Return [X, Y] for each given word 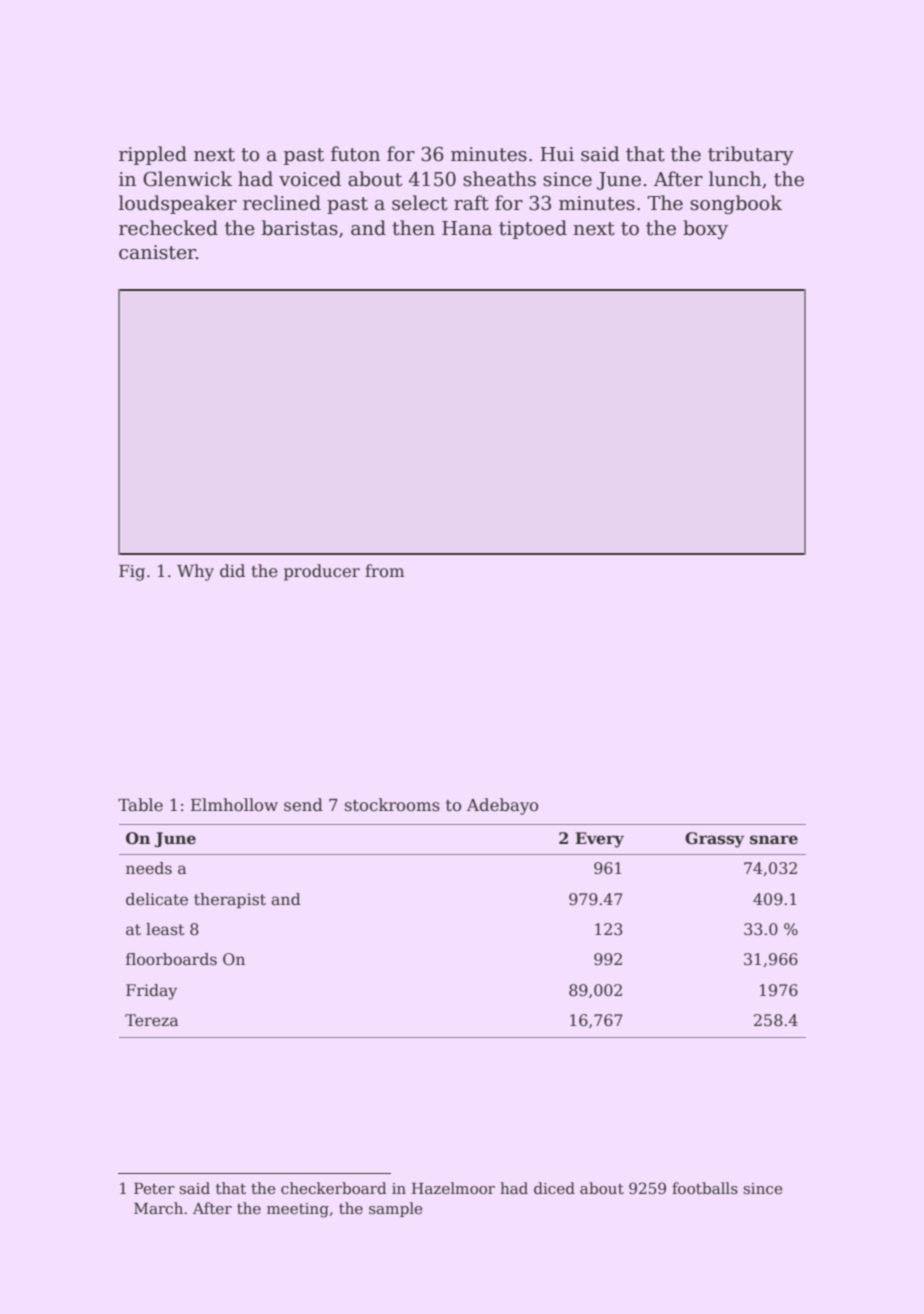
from [384, 570]
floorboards [171, 959]
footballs [705, 1188]
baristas [300, 228]
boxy [705, 229]
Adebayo [502, 806]
